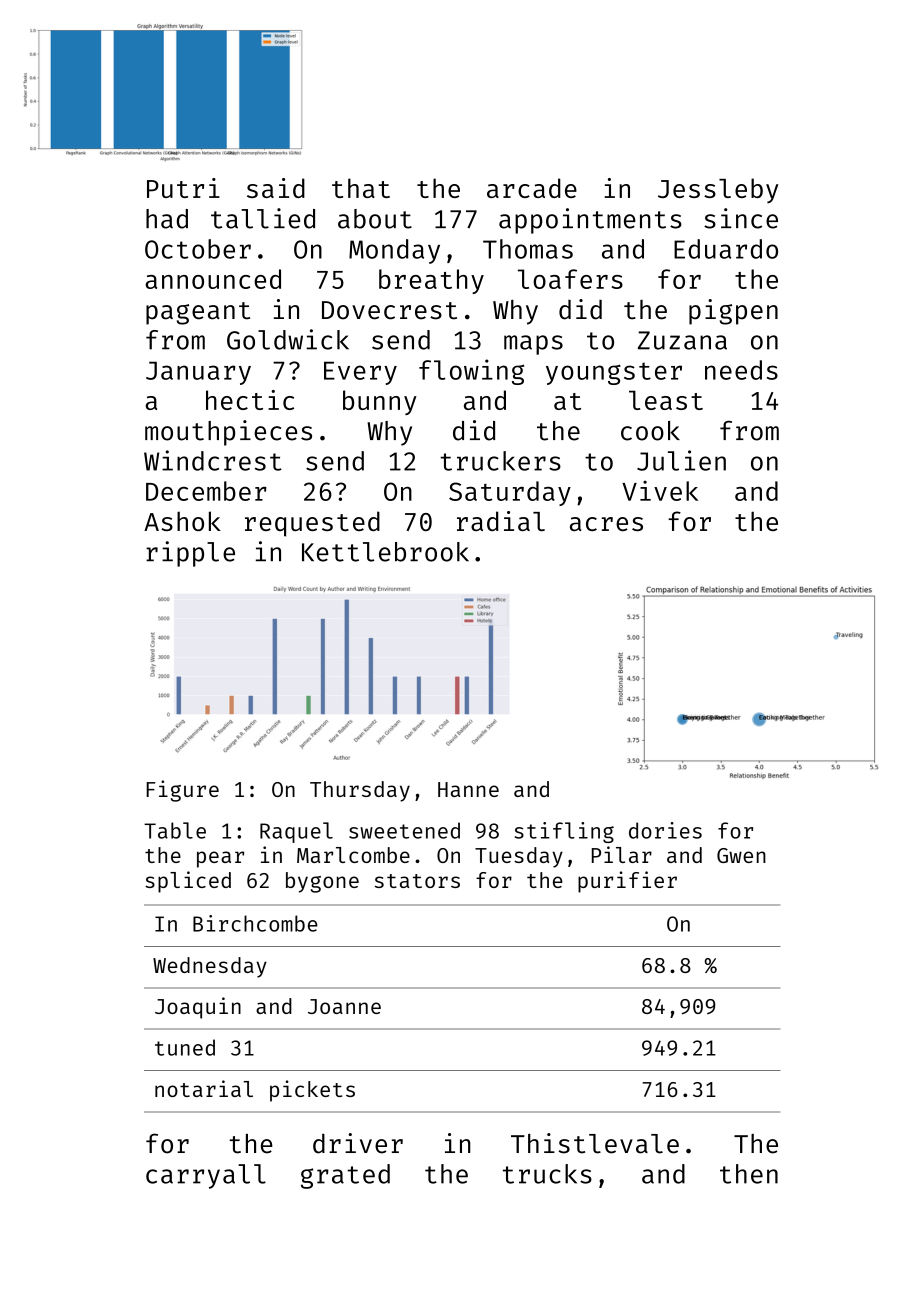 The image size is (924, 1311). I want to click on said, so click(276, 188).
